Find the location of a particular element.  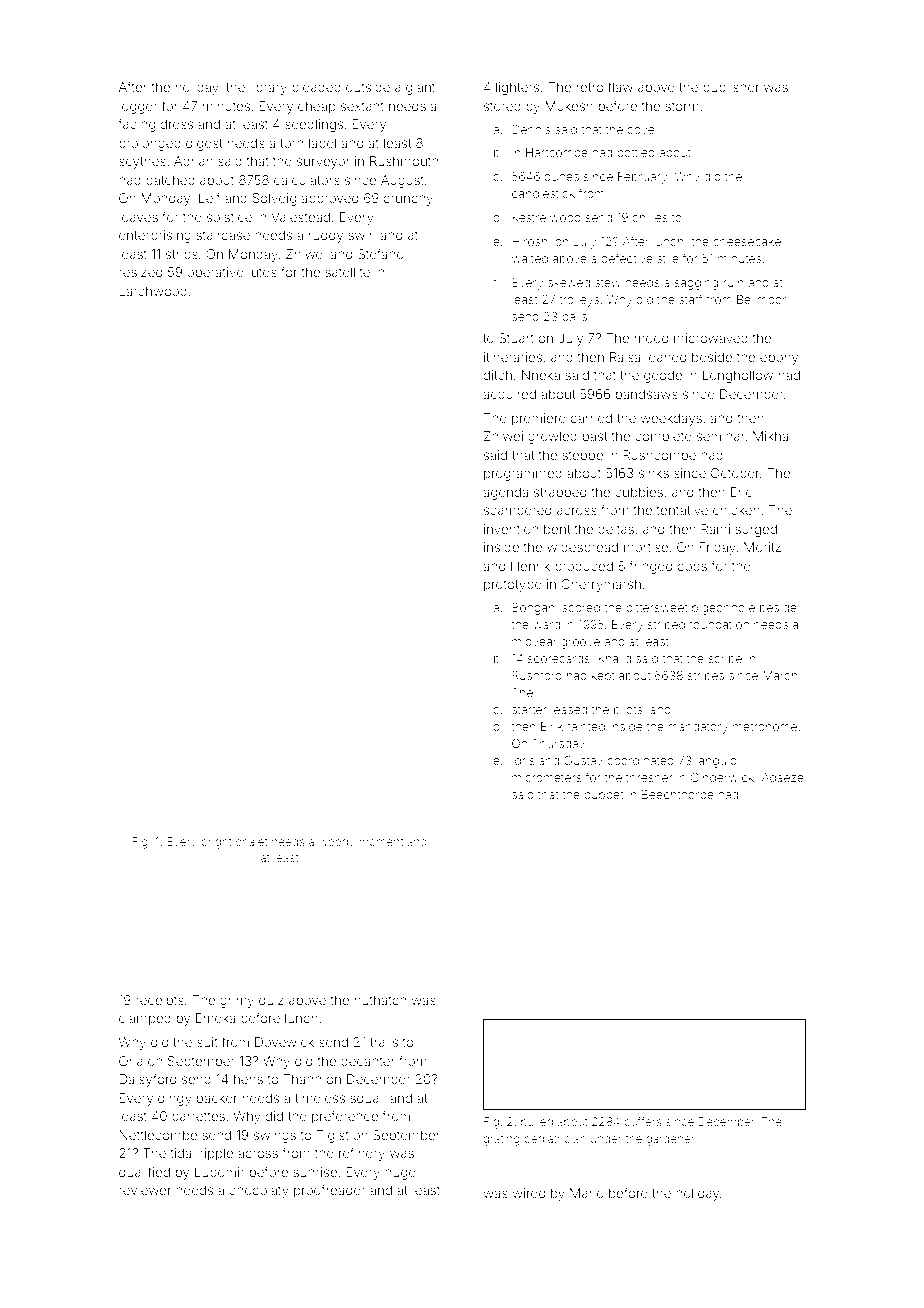

bright is located at coordinates (216, 843).
